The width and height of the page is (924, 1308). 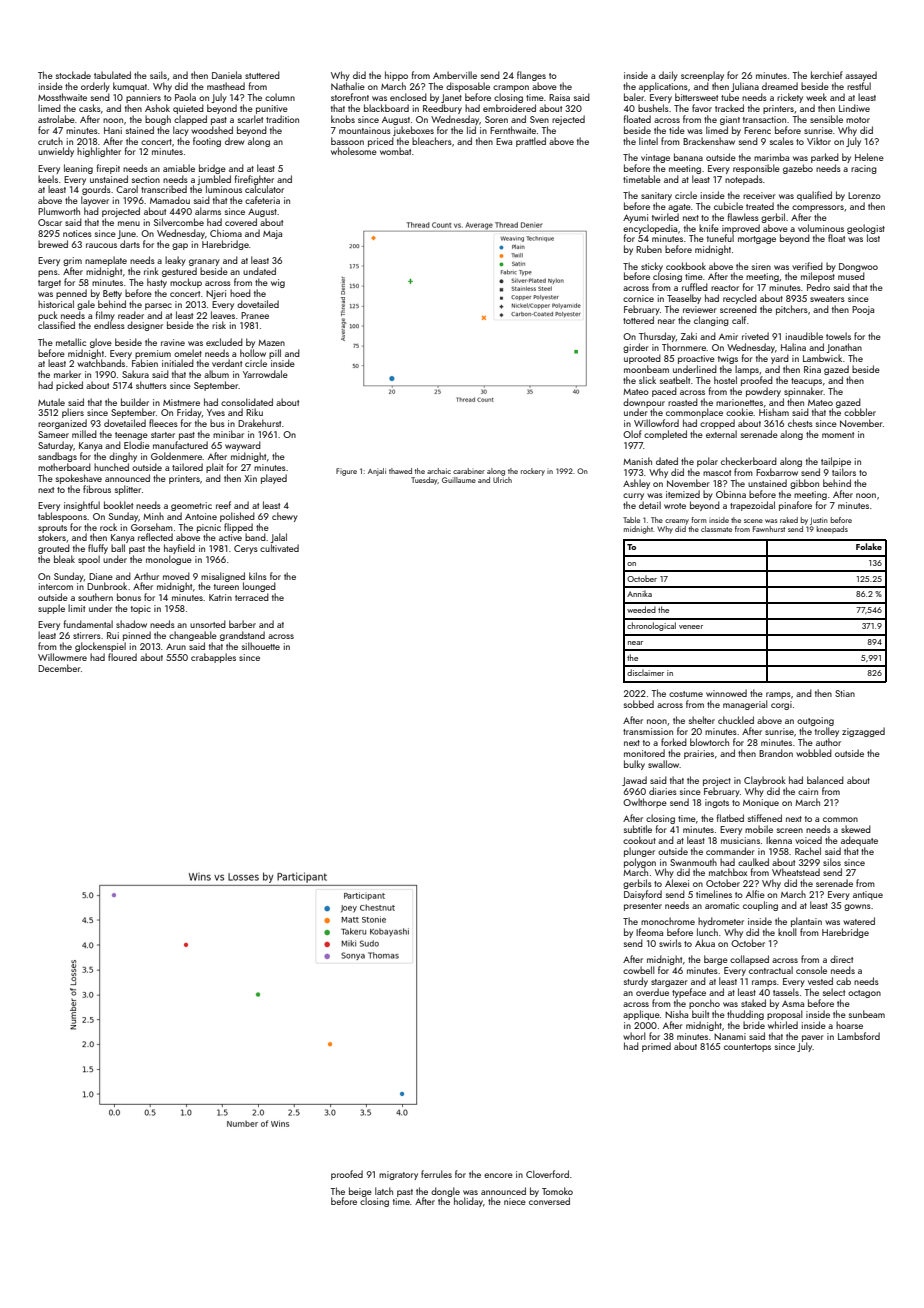 I want to click on woodshed, so click(x=212, y=130).
